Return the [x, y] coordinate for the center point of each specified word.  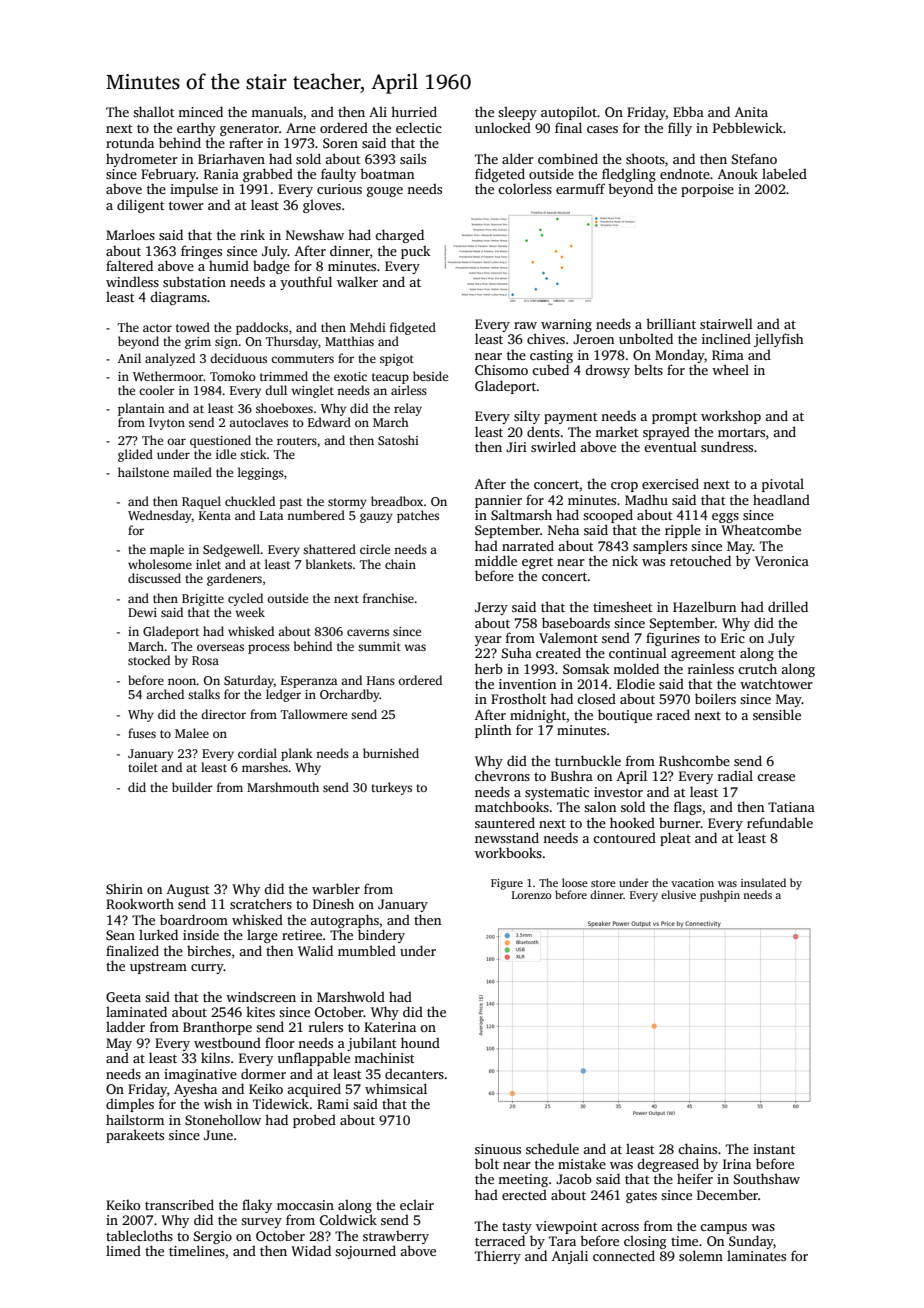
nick [625, 560]
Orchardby [350, 695]
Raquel [201, 502]
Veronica [782, 561]
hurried [414, 111]
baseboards [576, 622]
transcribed [179, 1204]
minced [200, 111]
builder [192, 787]
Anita [751, 112]
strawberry [396, 1237]
